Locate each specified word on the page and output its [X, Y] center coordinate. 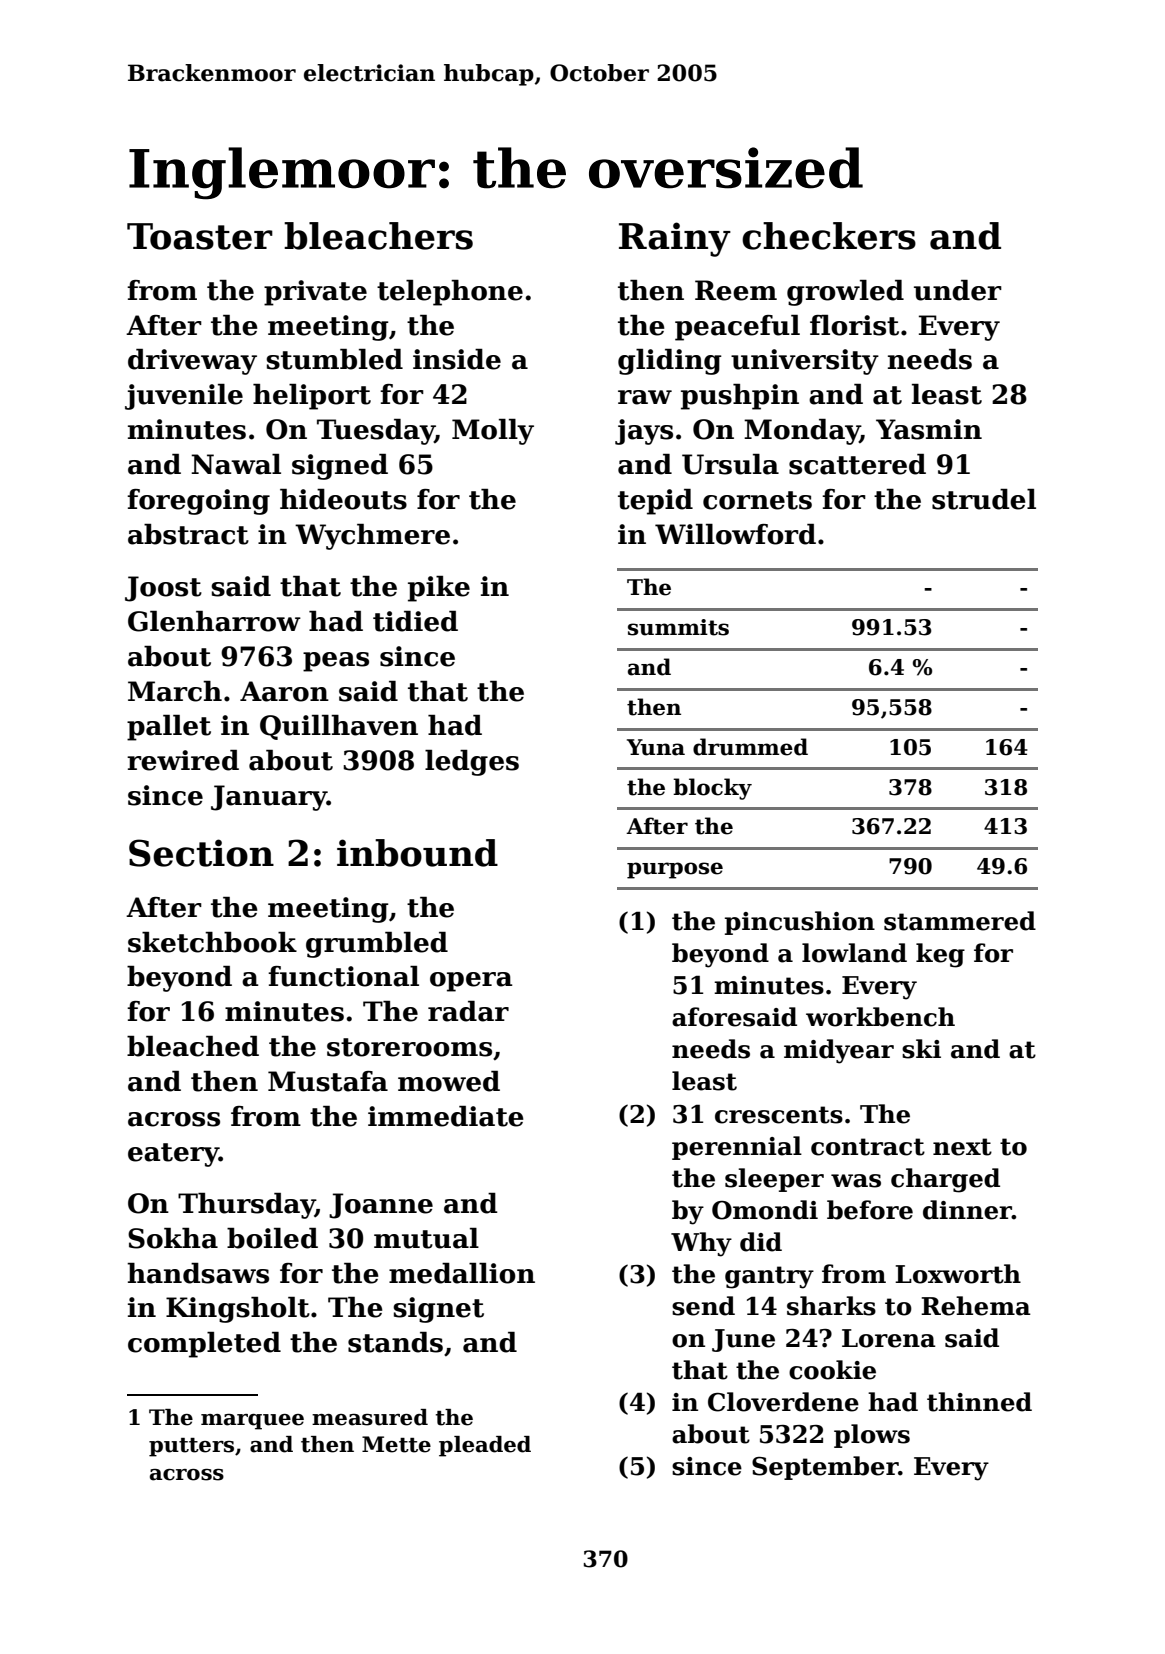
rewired [183, 760]
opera [471, 982]
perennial [737, 1148]
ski [921, 1049]
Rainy [675, 239]
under [958, 290]
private [315, 293]
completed [204, 1345]
